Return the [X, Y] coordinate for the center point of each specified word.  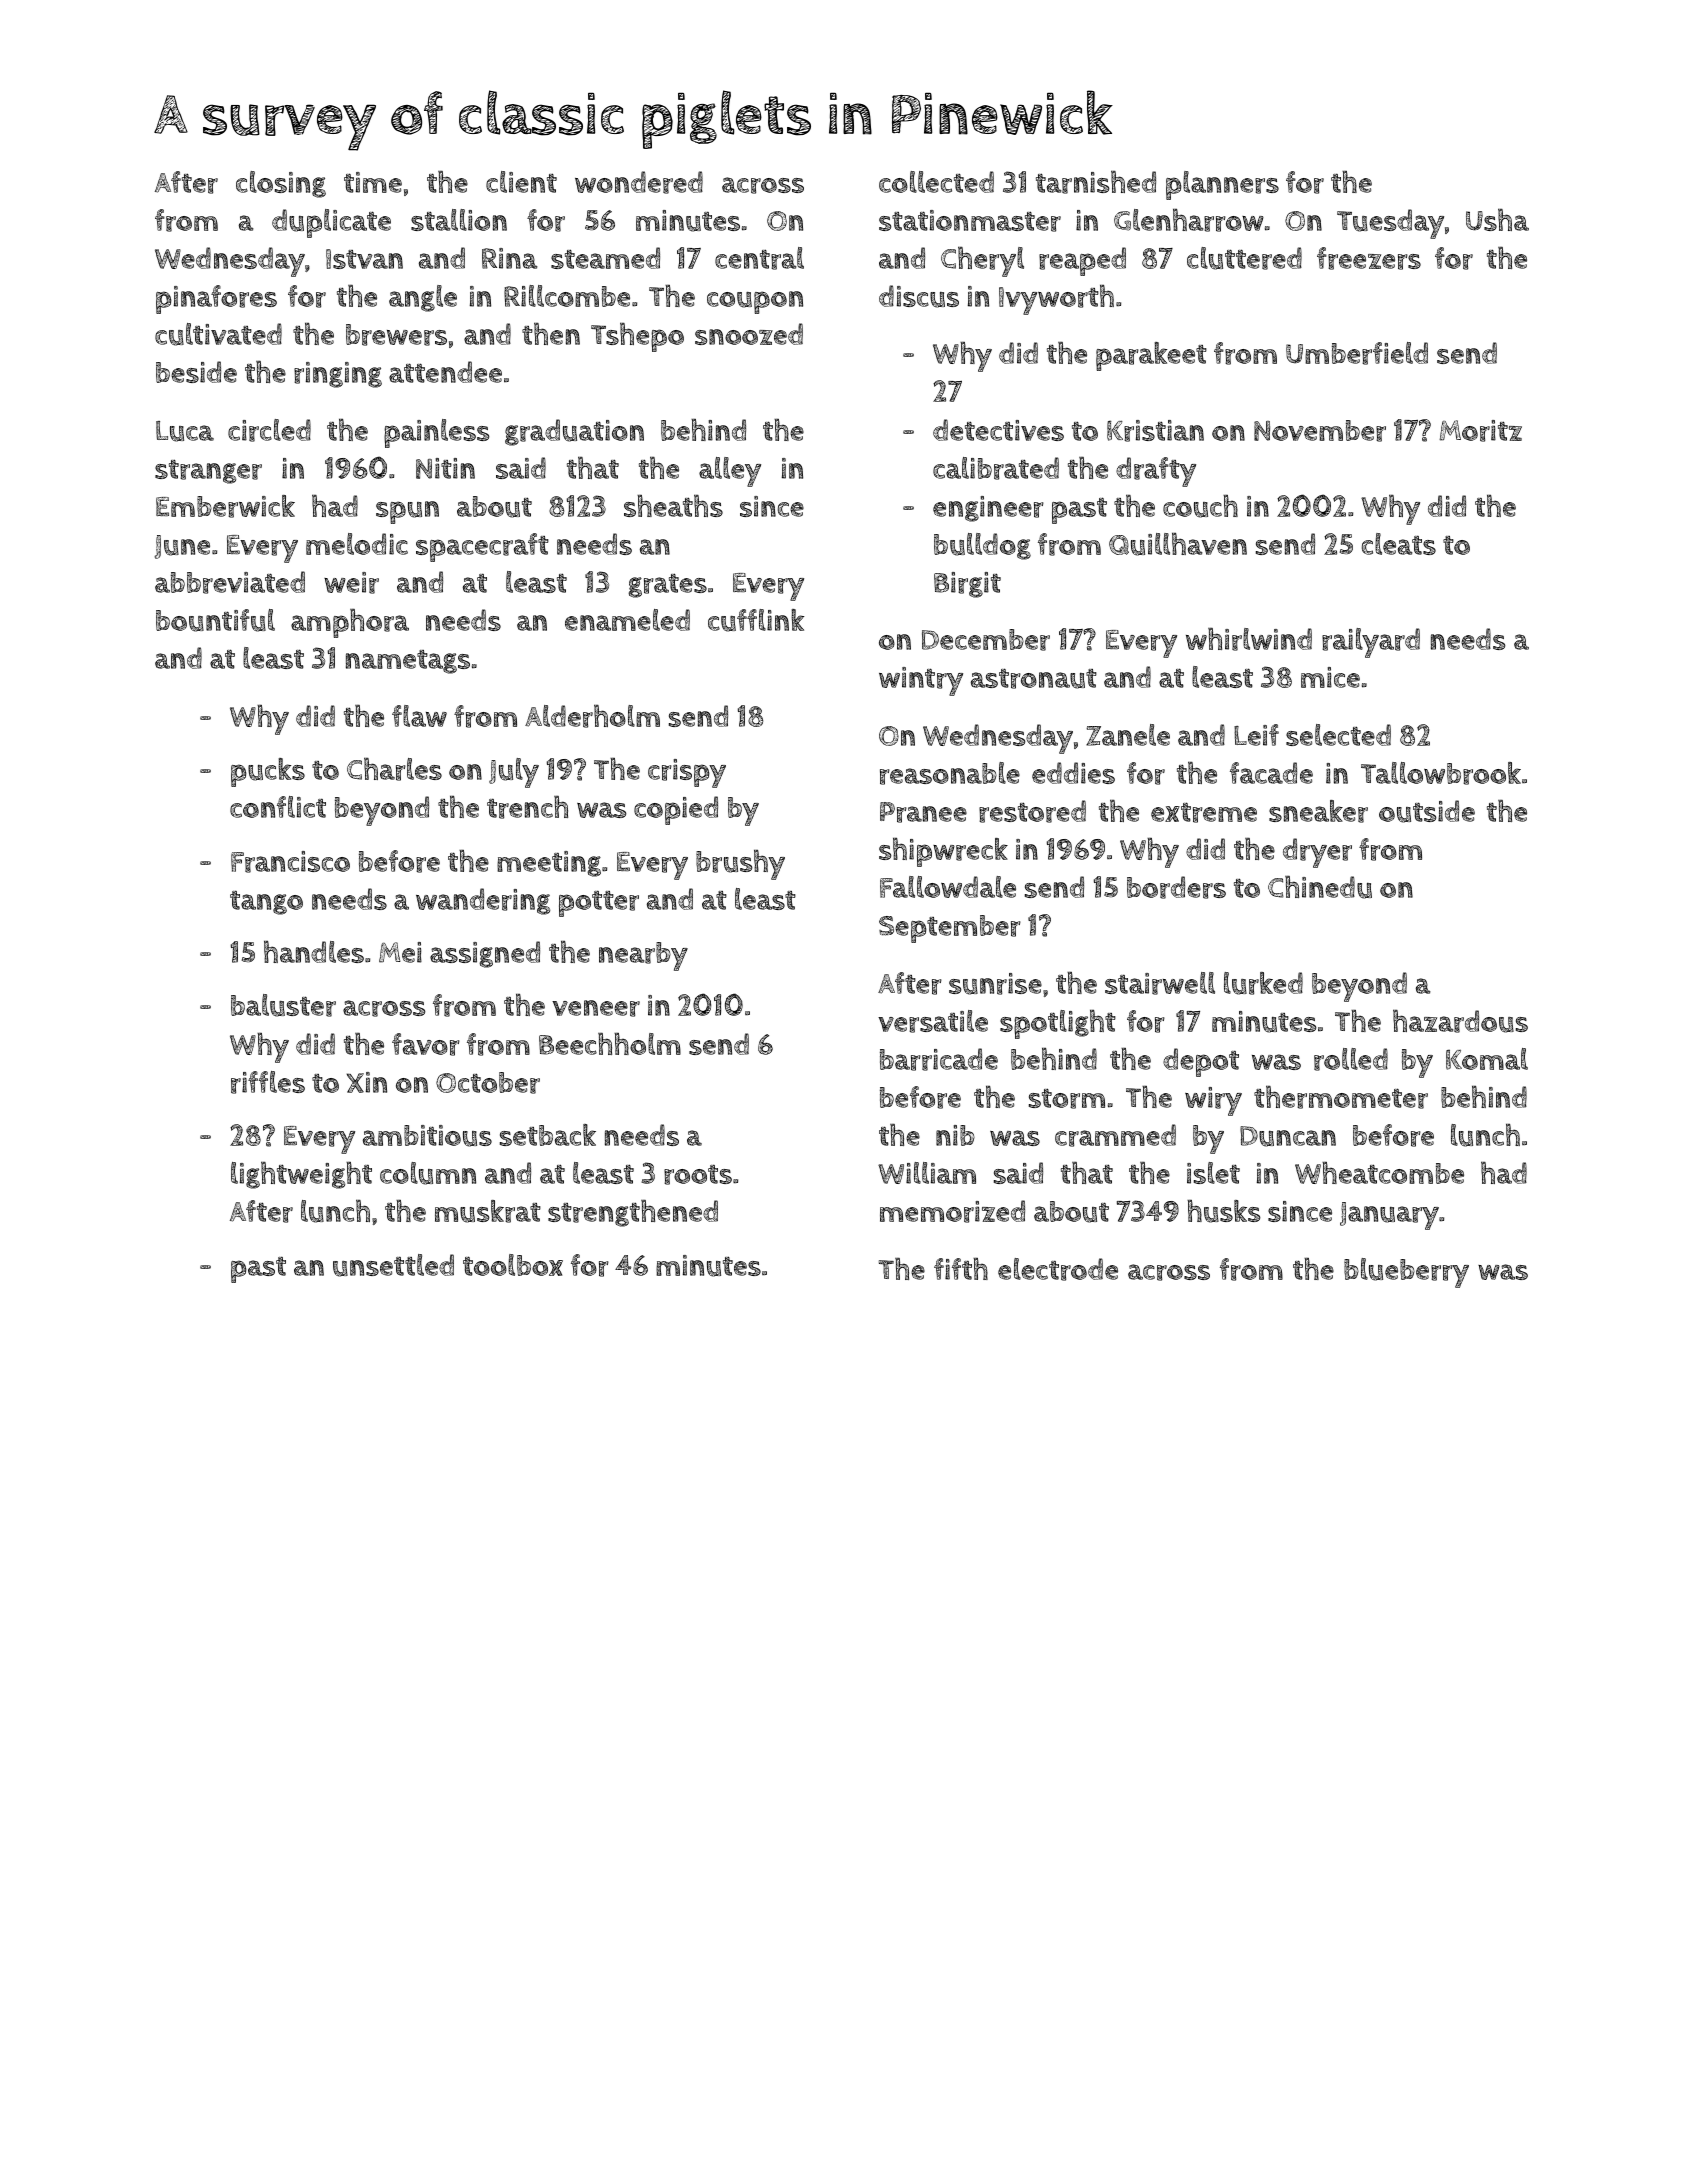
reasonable [950, 773]
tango [266, 903]
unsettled [393, 1265]
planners [1222, 185]
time [373, 182]
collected [936, 182]
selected [1338, 735]
